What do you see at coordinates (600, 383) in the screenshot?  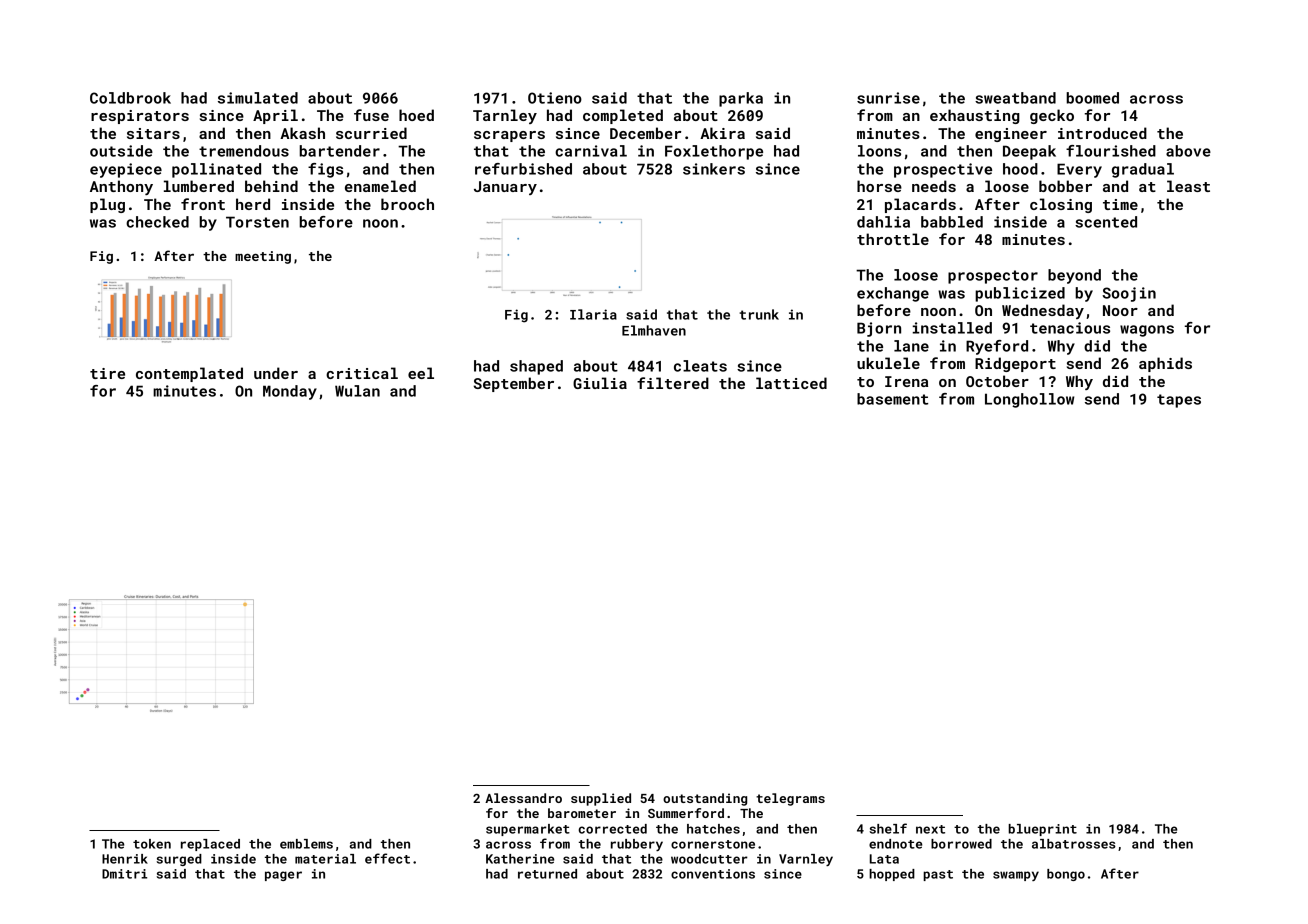 I see `Giulia` at bounding box center [600, 383].
